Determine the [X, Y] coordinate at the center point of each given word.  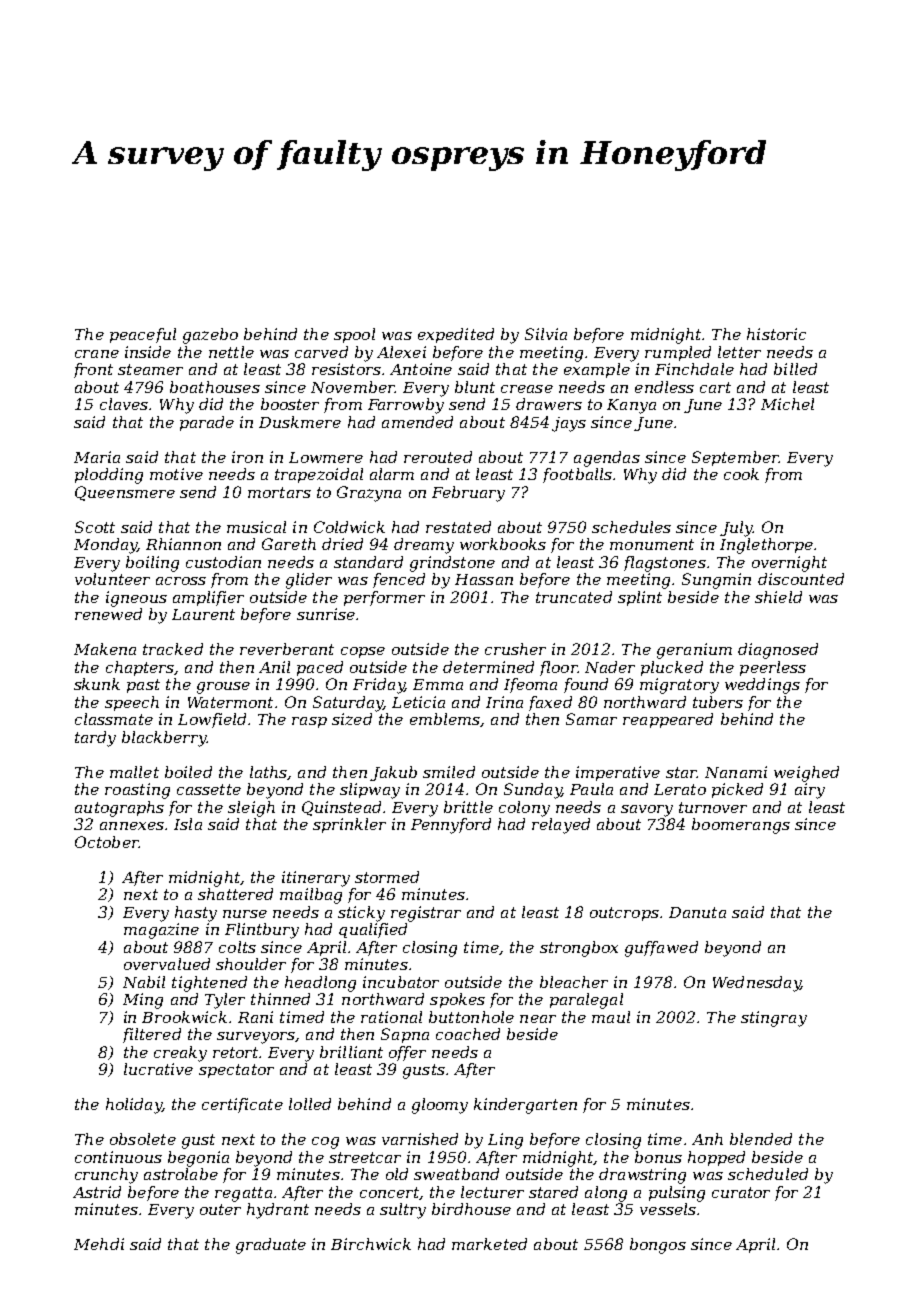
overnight [789, 564]
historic [776, 334]
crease [527, 389]
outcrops [624, 914]
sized [352, 719]
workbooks [503, 544]
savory [647, 811]
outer [220, 1209]
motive [176, 474]
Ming [143, 1001]
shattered [235, 894]
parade [207, 423]
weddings [762, 686]
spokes [457, 1000]
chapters [140, 668]
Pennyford [451, 826]
